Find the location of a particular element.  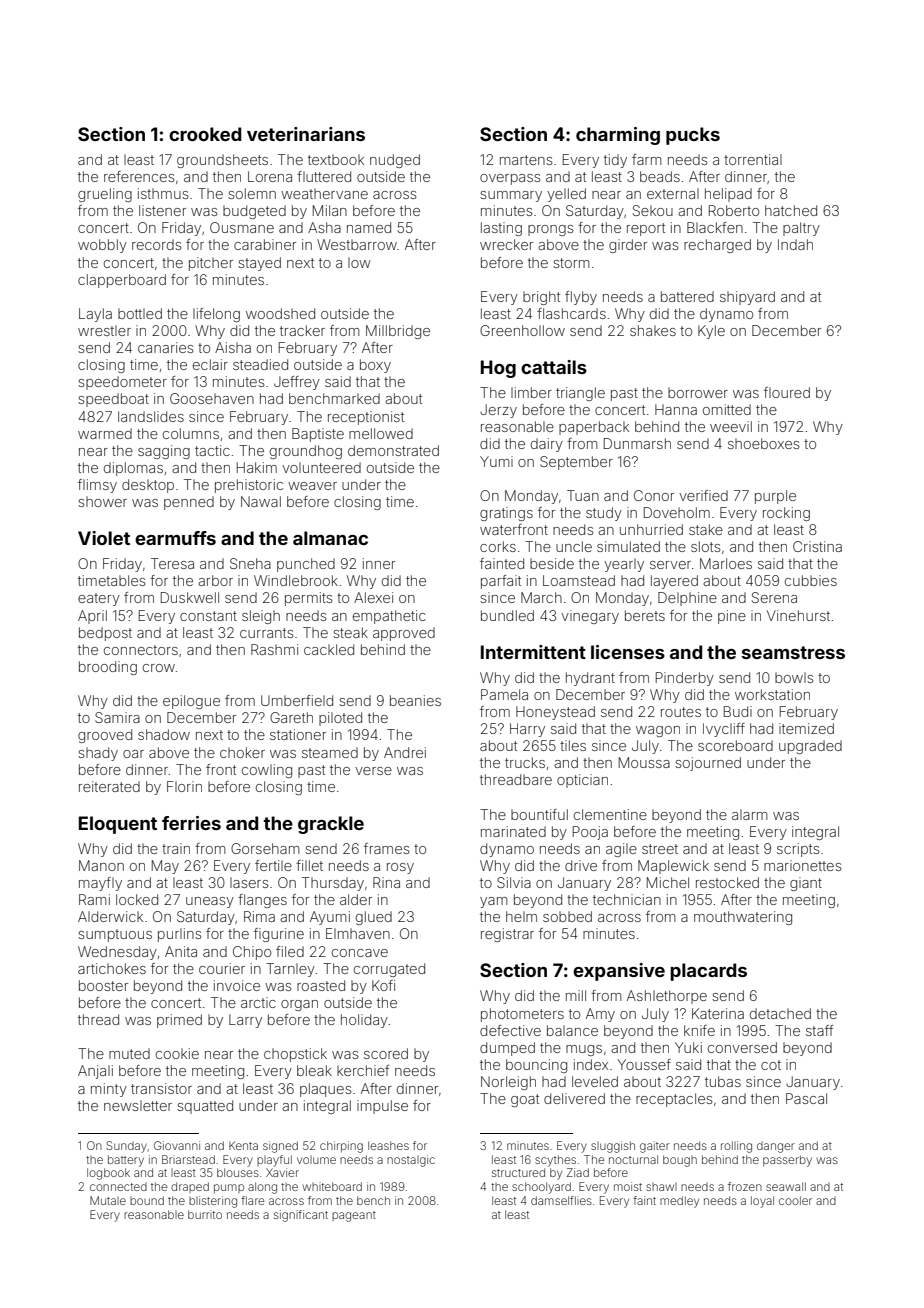

loyal is located at coordinates (762, 1202).
